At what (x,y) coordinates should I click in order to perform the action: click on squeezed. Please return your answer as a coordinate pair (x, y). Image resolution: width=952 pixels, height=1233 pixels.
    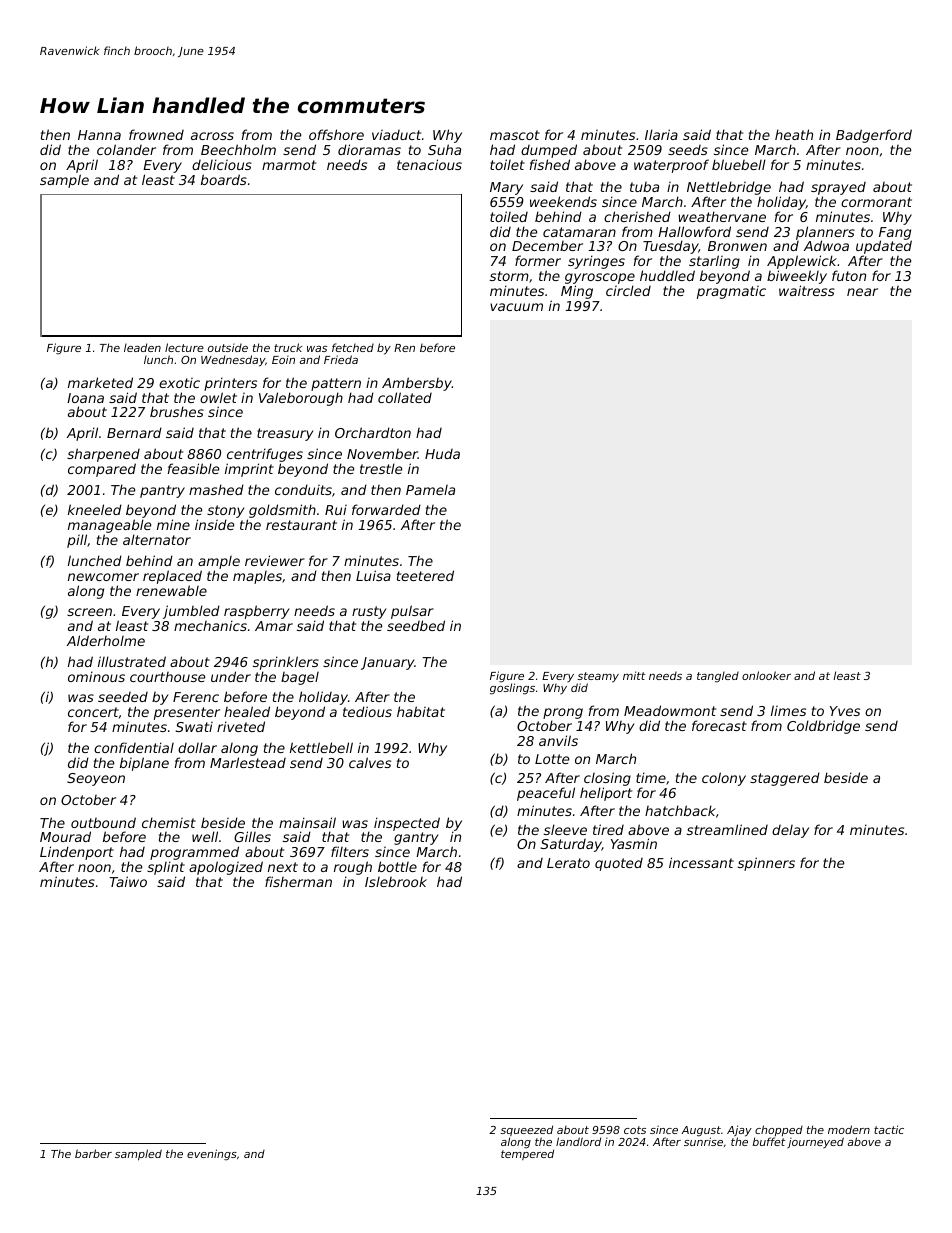
    Looking at the image, I should click on (526, 1130).
